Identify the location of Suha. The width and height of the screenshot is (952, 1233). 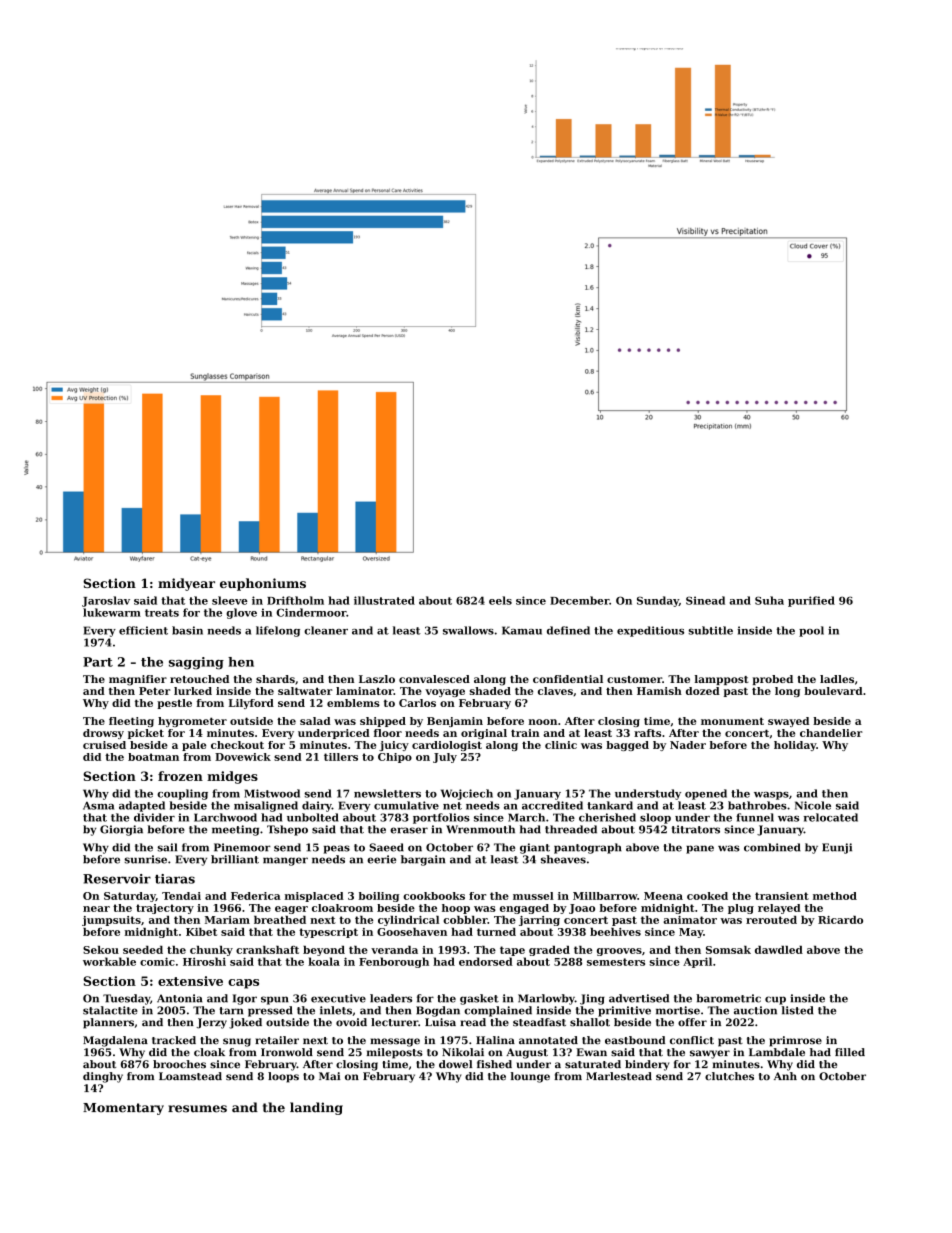
(769, 600).
